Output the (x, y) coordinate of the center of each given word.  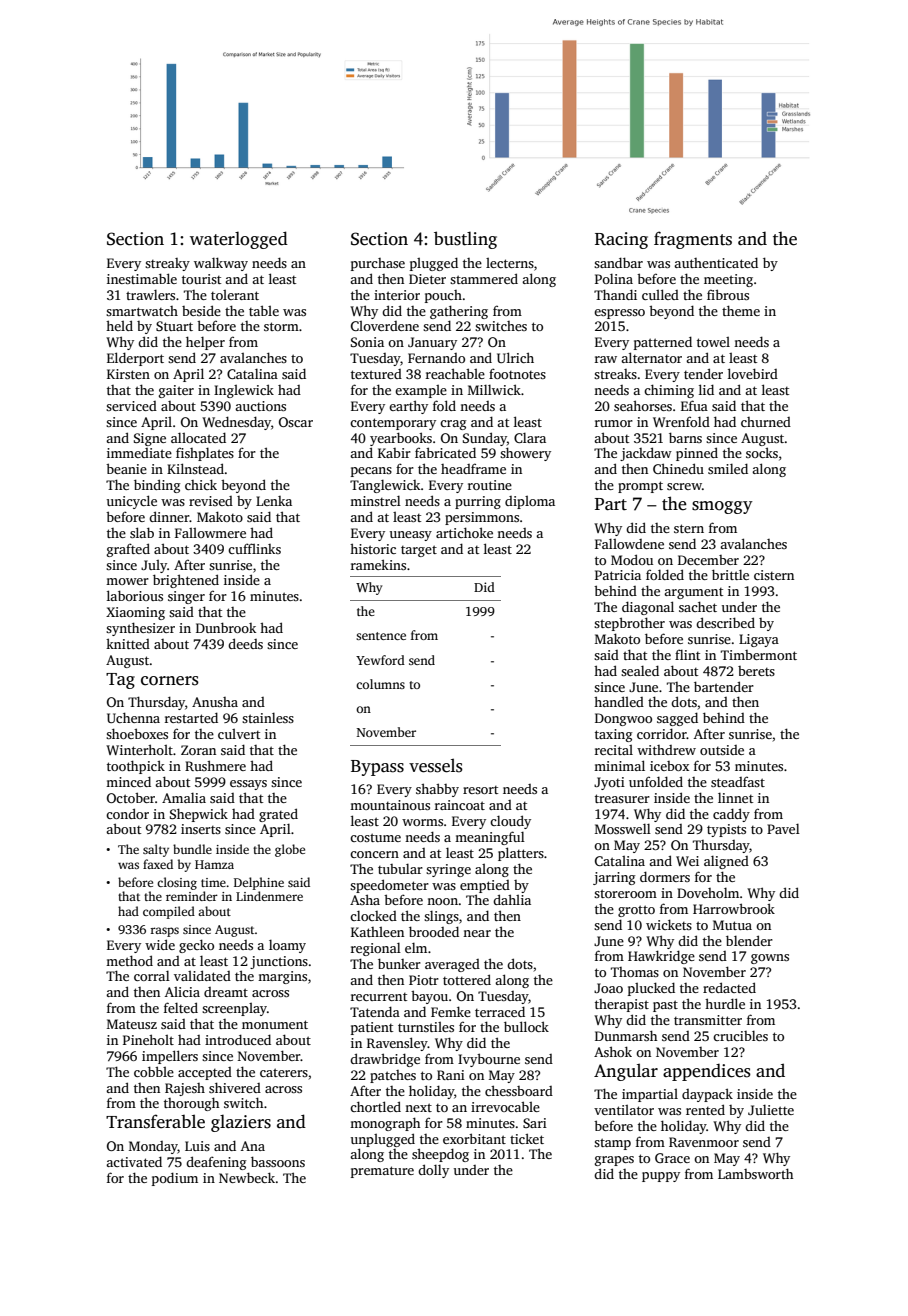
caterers (284, 1072)
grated (278, 815)
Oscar (296, 422)
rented (705, 1109)
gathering (459, 312)
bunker (399, 963)
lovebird (753, 373)
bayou (429, 997)
